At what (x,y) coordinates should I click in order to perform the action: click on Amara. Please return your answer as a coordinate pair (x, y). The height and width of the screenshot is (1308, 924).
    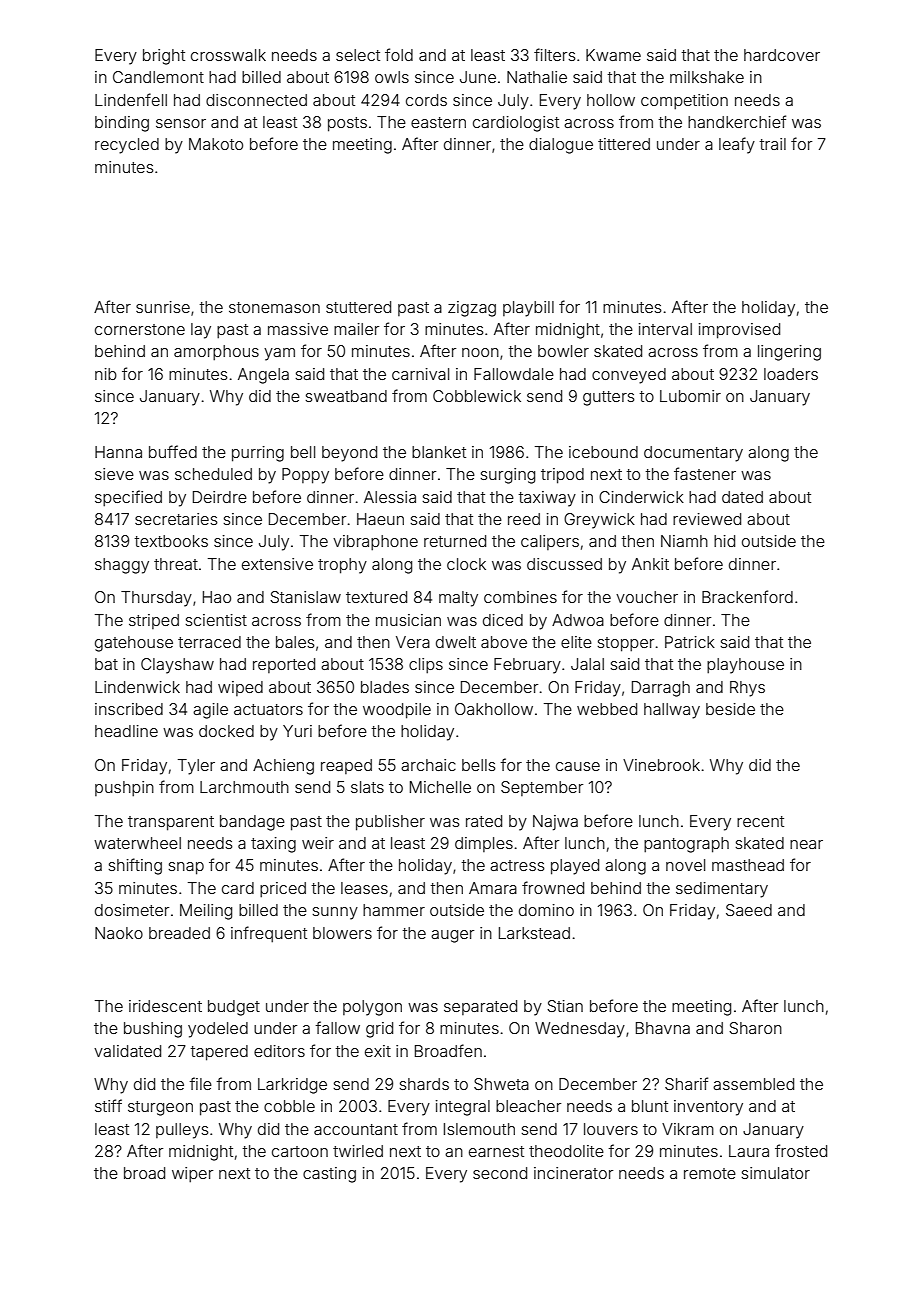
    Looking at the image, I should click on (493, 888).
